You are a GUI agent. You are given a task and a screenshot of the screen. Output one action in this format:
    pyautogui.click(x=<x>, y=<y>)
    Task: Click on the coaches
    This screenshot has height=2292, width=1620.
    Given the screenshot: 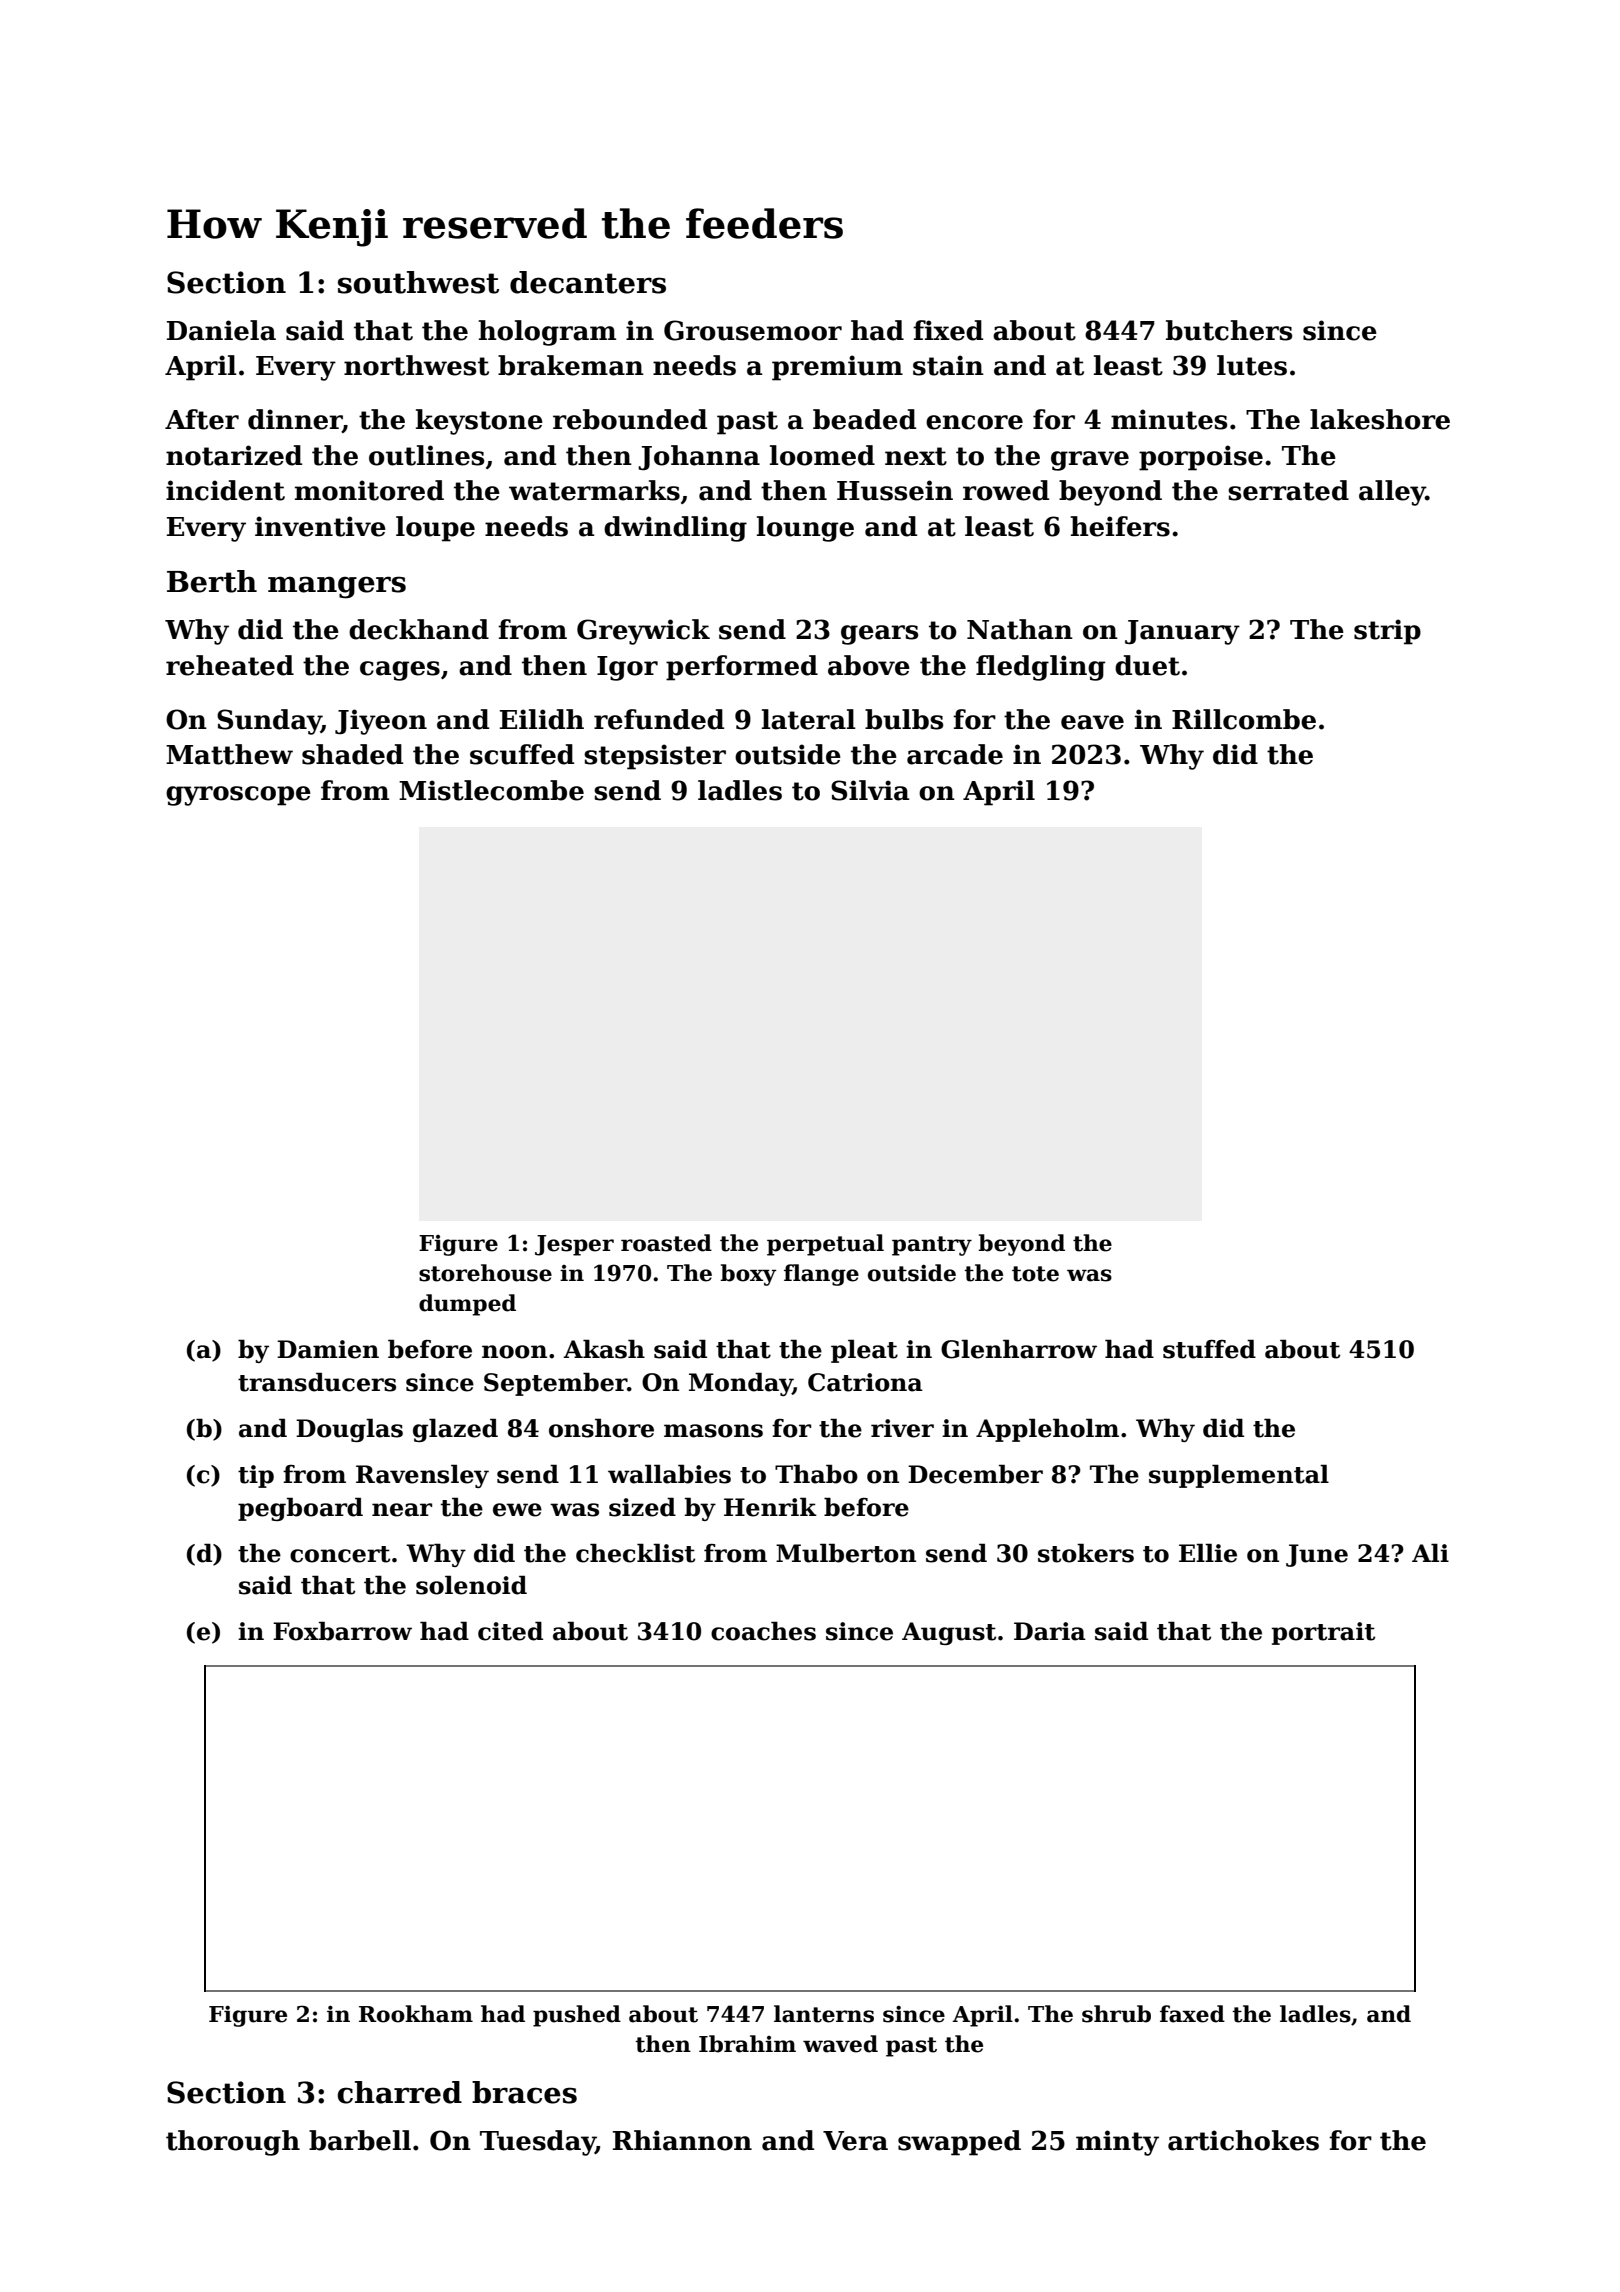 What is the action you would take?
    pyautogui.click(x=763, y=1631)
